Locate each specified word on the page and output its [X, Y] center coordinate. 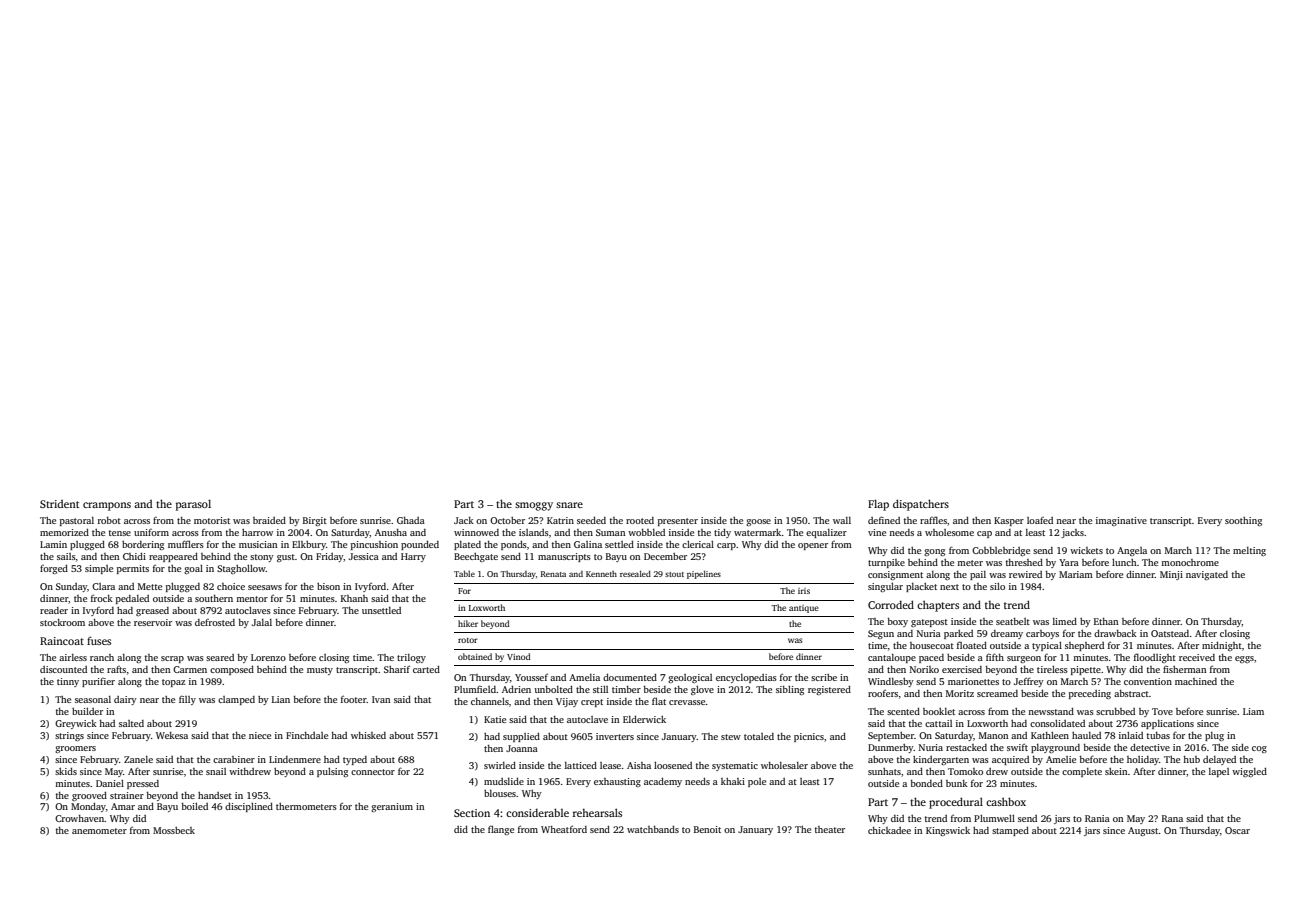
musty [320, 671]
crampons [107, 506]
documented [630, 677]
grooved [89, 796]
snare [569, 505]
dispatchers [921, 505]
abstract [1131, 693]
